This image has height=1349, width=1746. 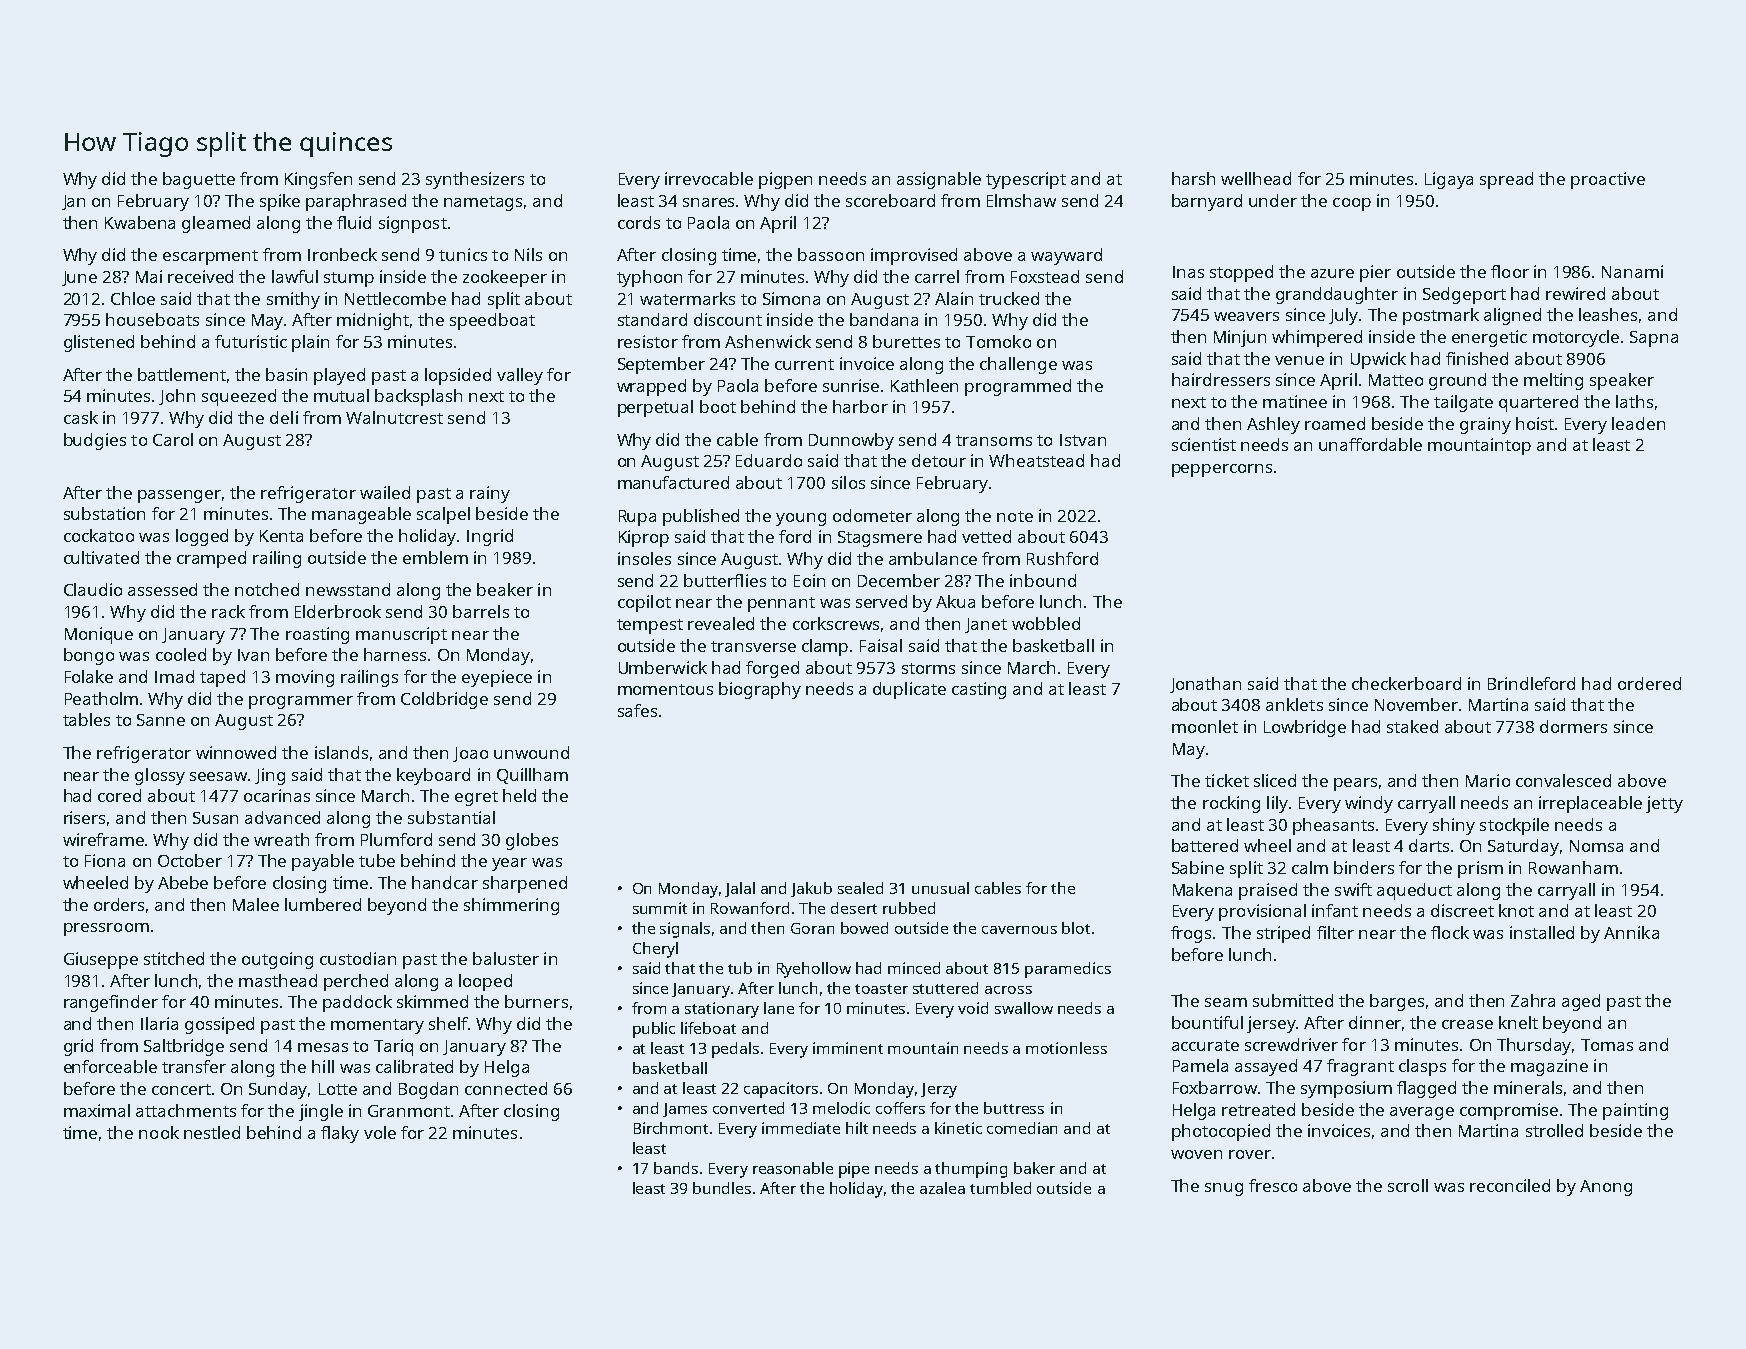 I want to click on tumbled, so click(x=1000, y=1188).
